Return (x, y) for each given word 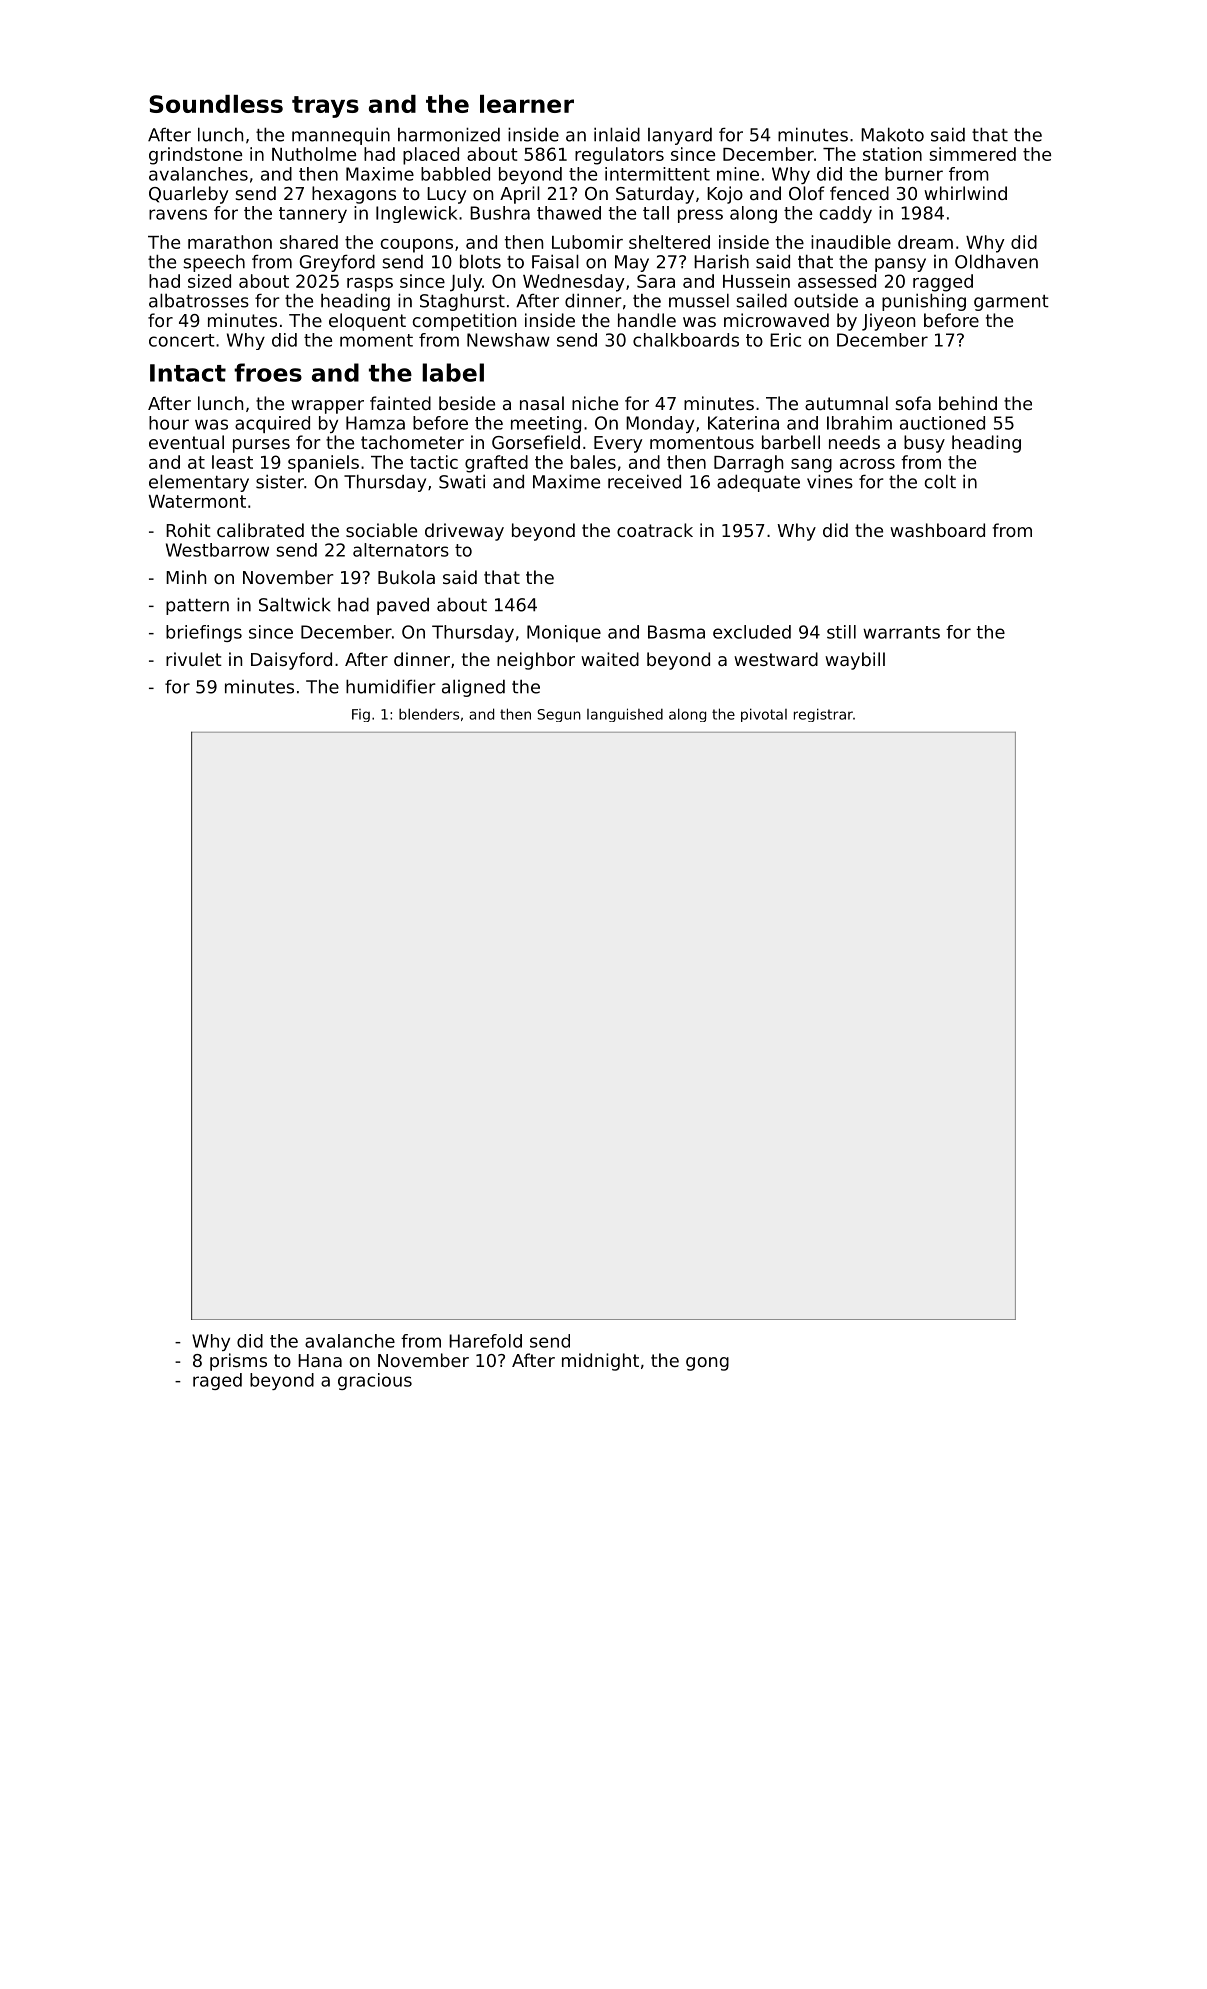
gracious (375, 1381)
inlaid (617, 134)
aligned (473, 688)
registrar (823, 715)
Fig (361, 715)
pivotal (764, 715)
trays (325, 107)
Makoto (892, 134)
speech (214, 263)
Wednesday (574, 283)
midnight (600, 1362)
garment (1011, 303)
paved (403, 606)
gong (707, 1364)
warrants (901, 632)
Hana (320, 1360)
